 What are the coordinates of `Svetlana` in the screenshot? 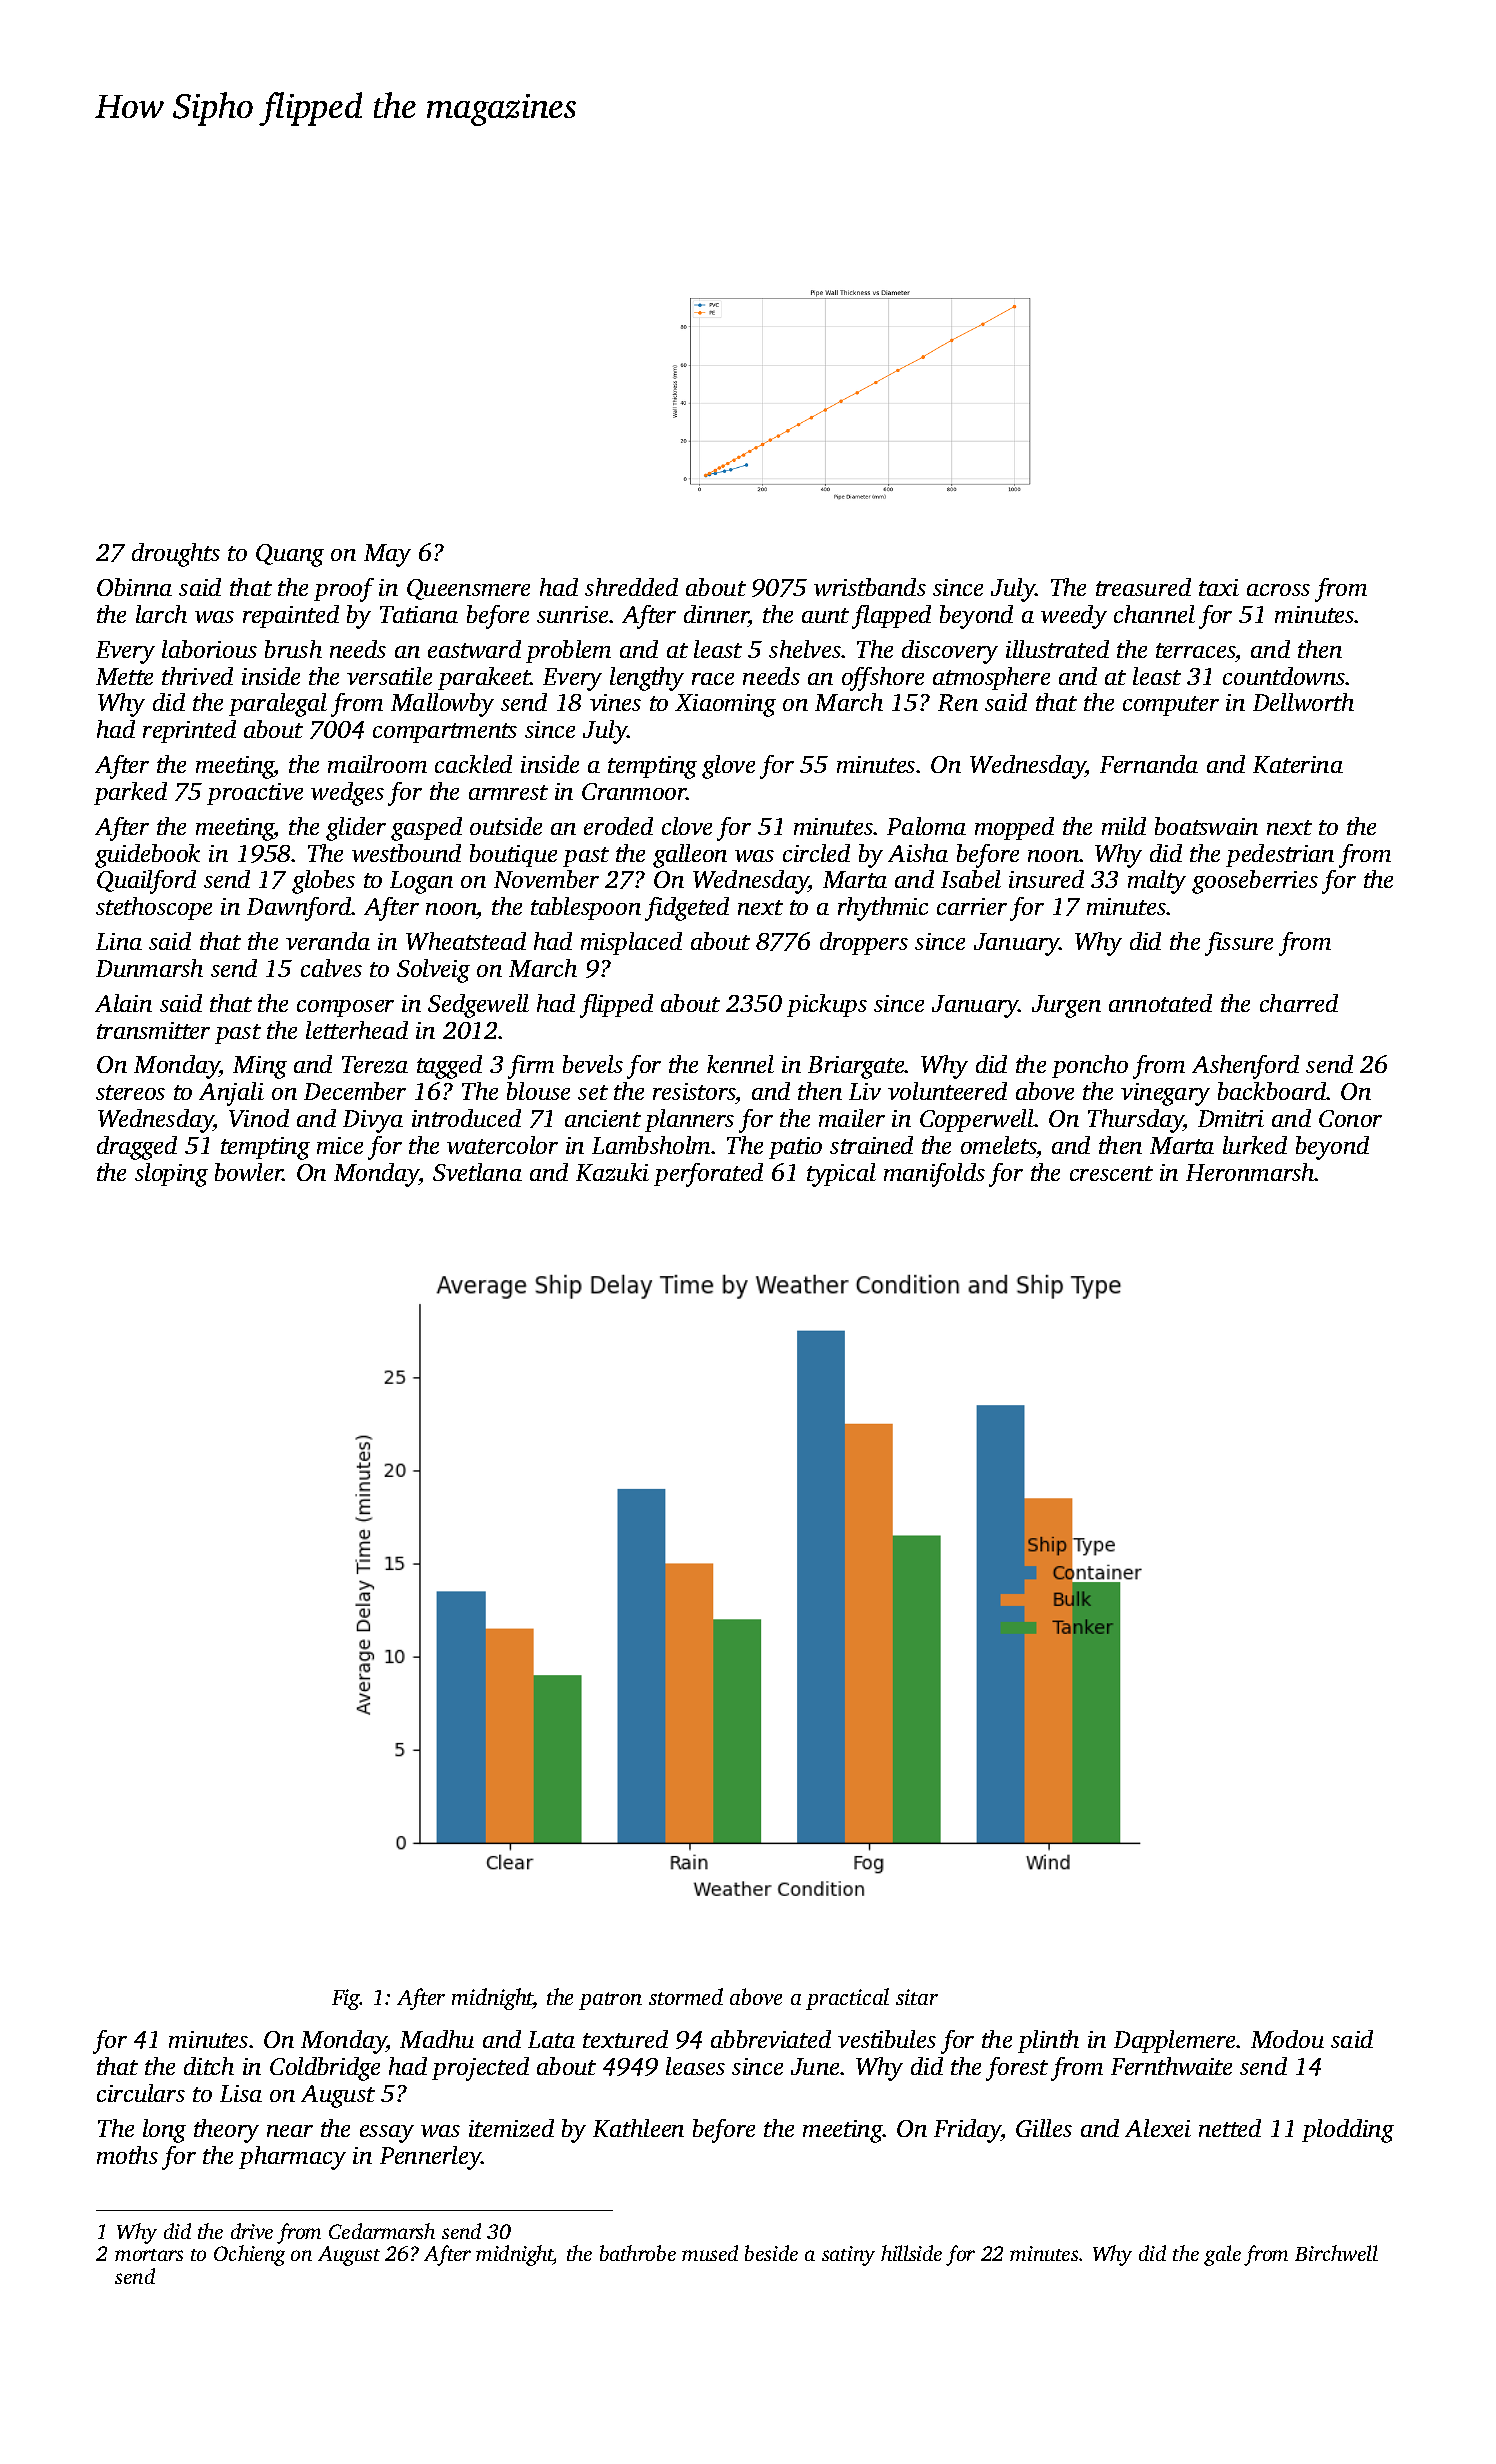 It's located at (477, 1172).
